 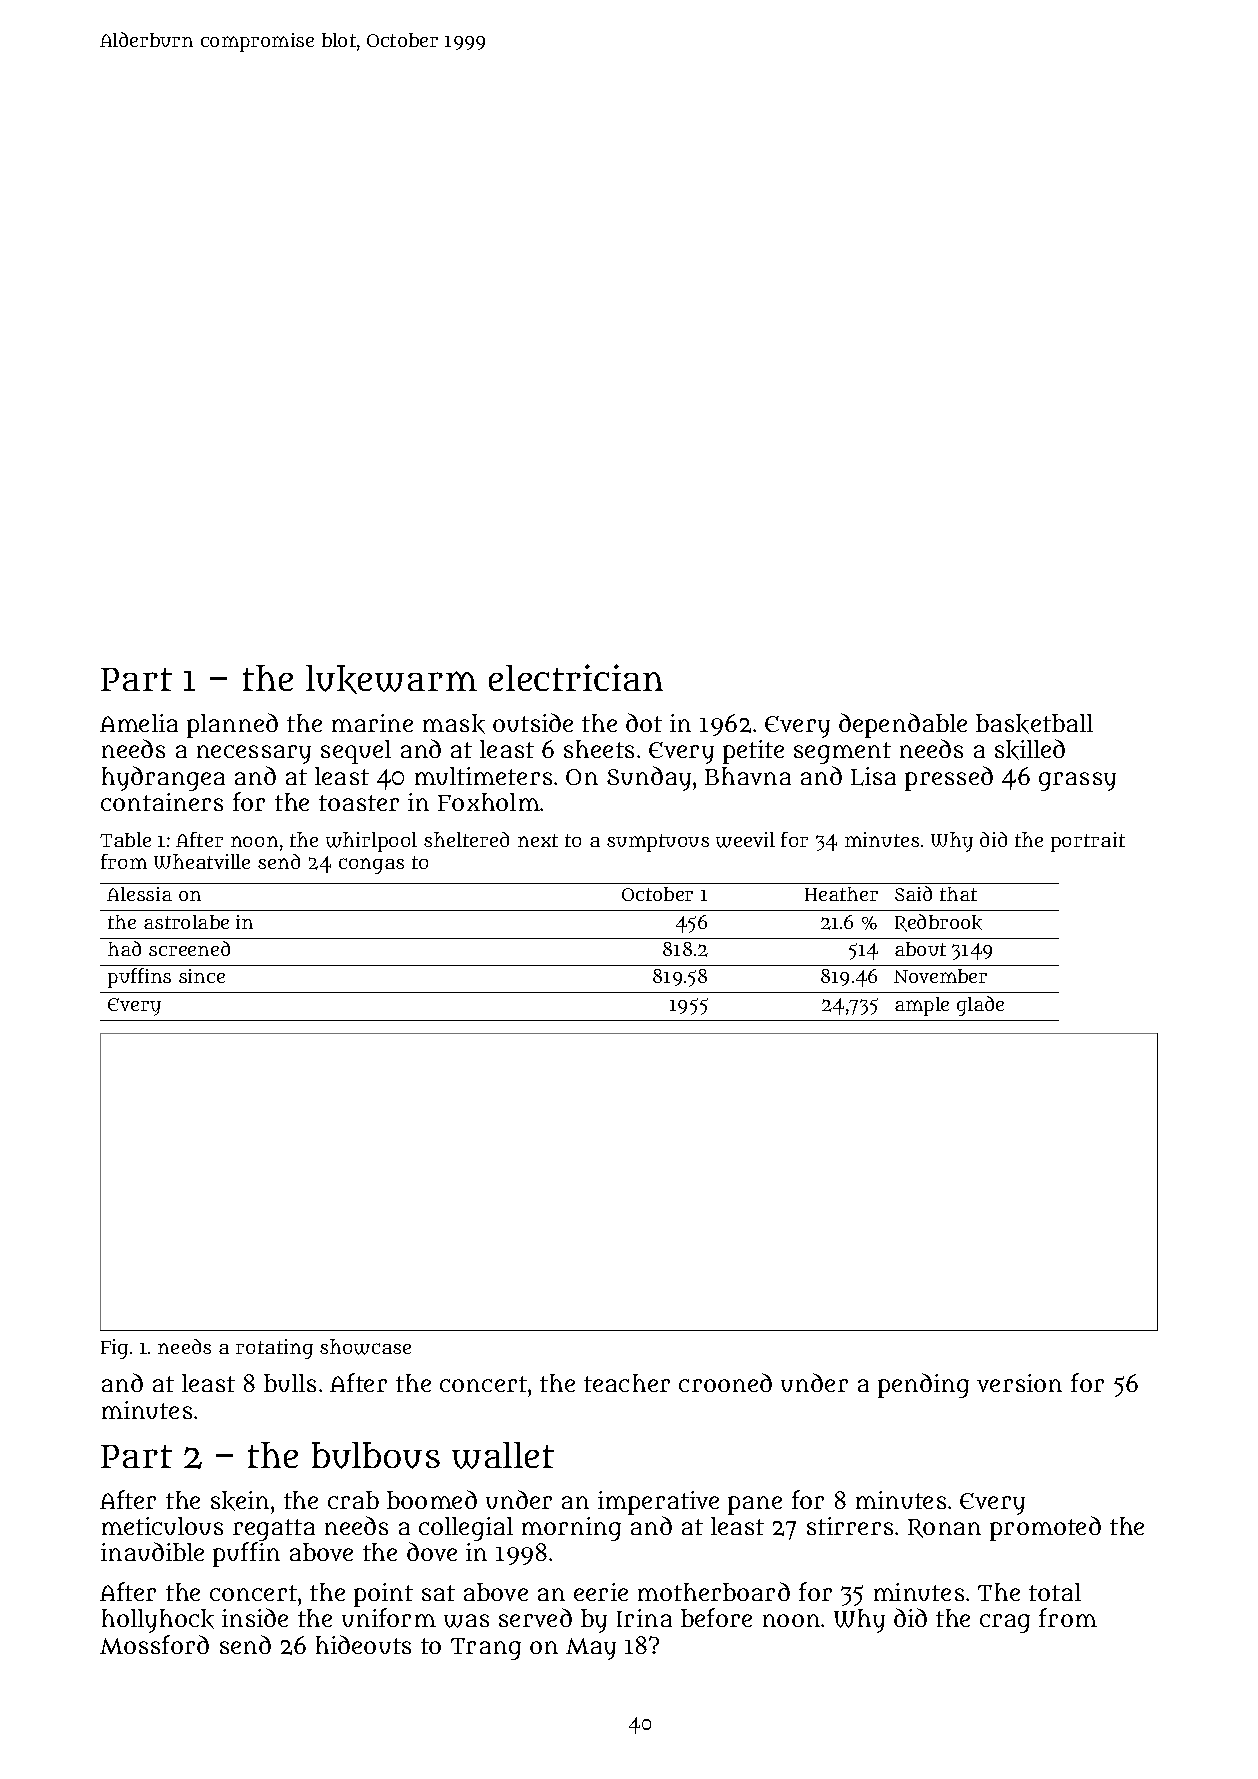 What do you see at coordinates (139, 723) in the screenshot?
I see `Amelia` at bounding box center [139, 723].
